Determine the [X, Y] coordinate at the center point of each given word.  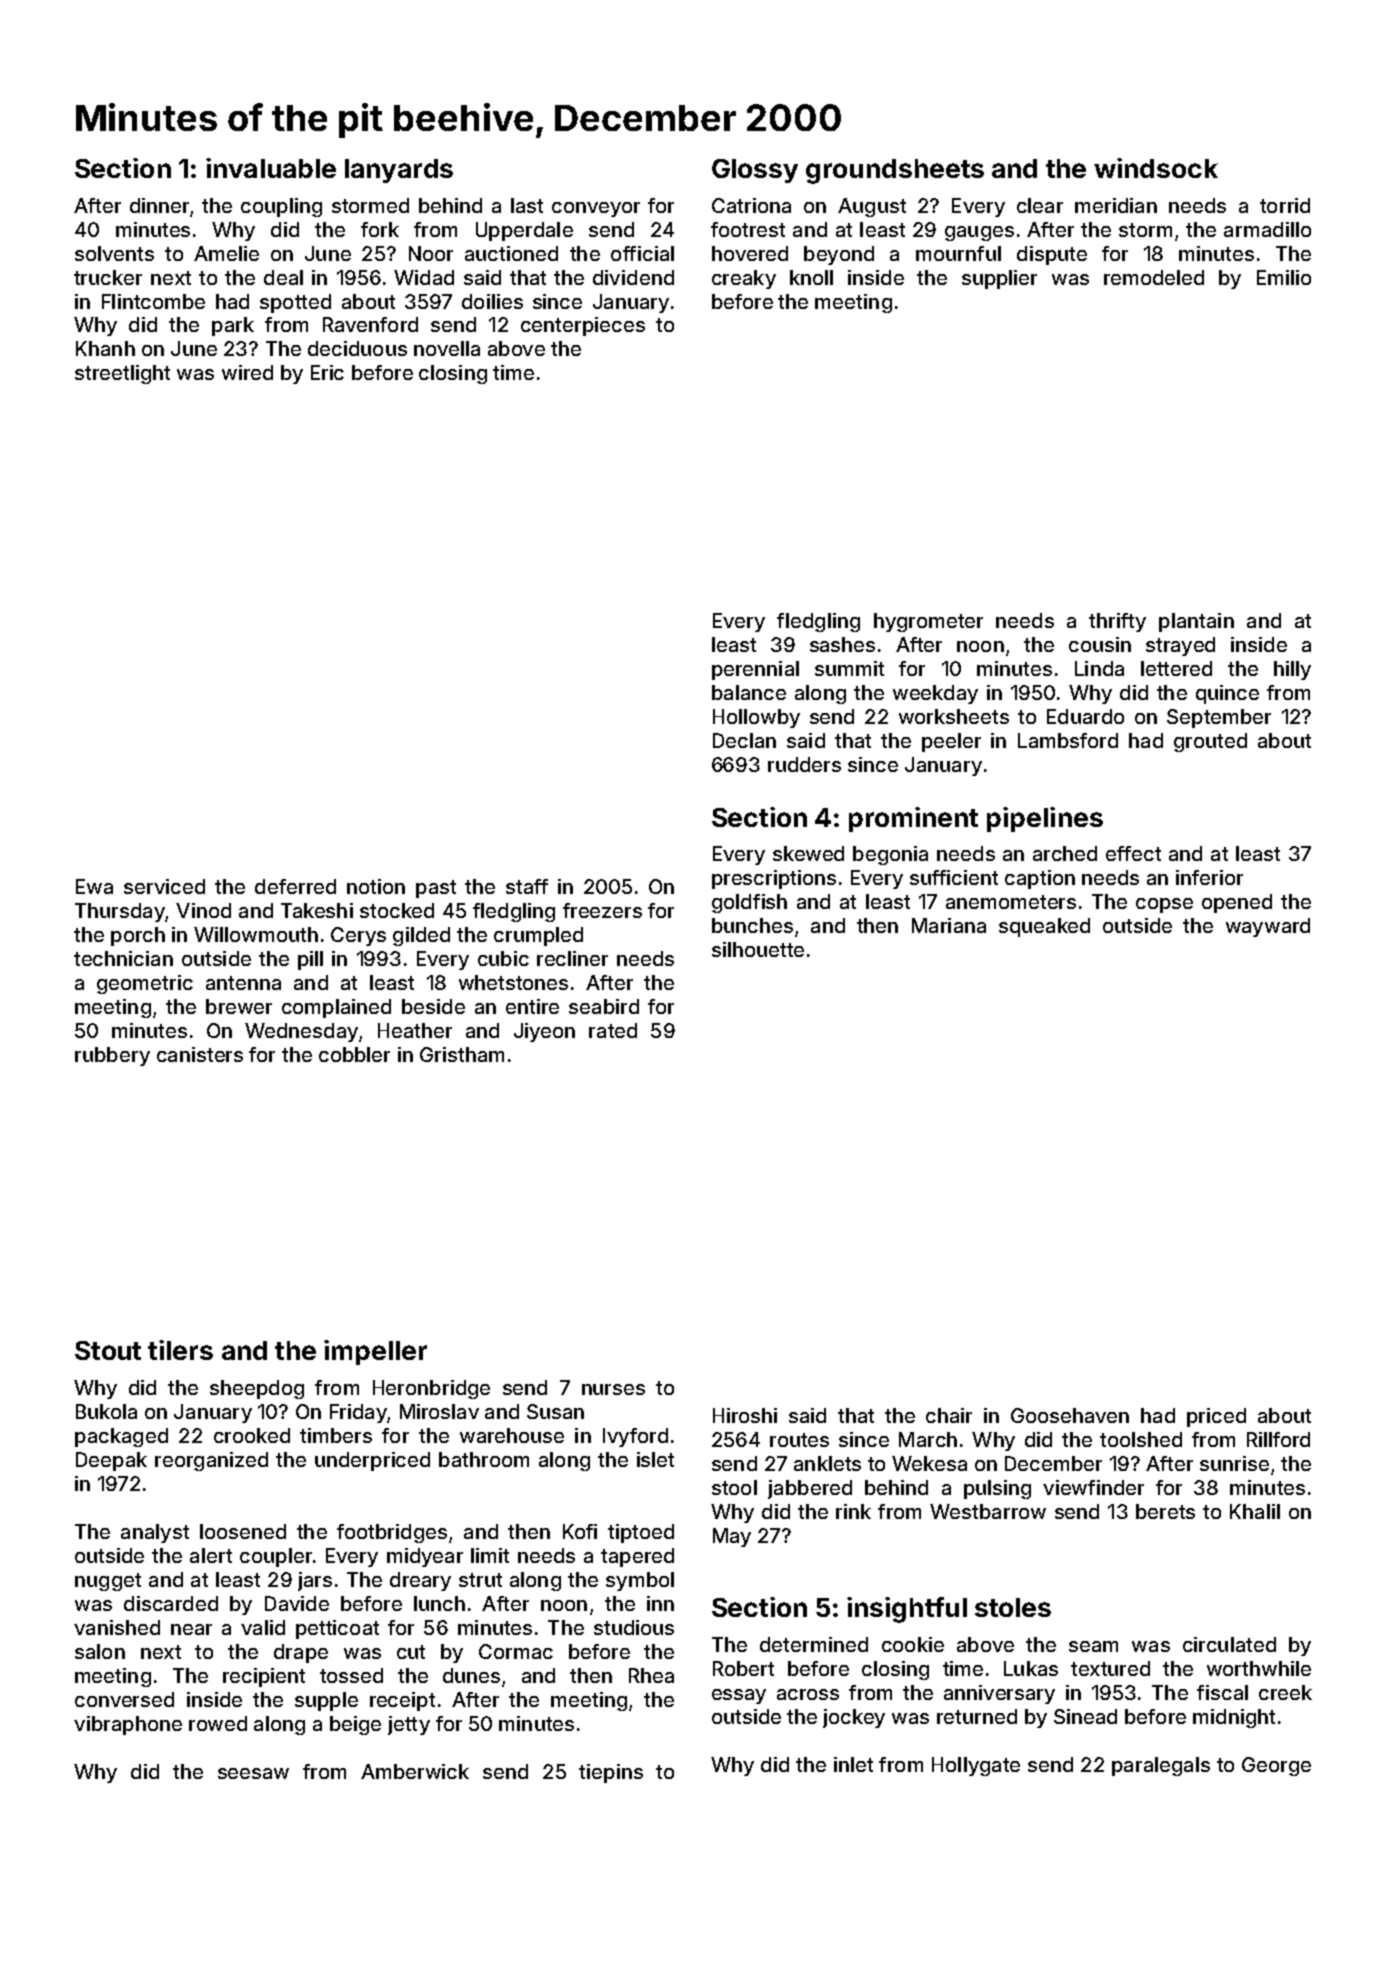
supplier [999, 279]
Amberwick [415, 1771]
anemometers [1011, 902]
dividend [633, 277]
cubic [503, 958]
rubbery [112, 1056]
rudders [804, 764]
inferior [1209, 877]
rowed [218, 1723]
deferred [295, 886]
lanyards [399, 171]
